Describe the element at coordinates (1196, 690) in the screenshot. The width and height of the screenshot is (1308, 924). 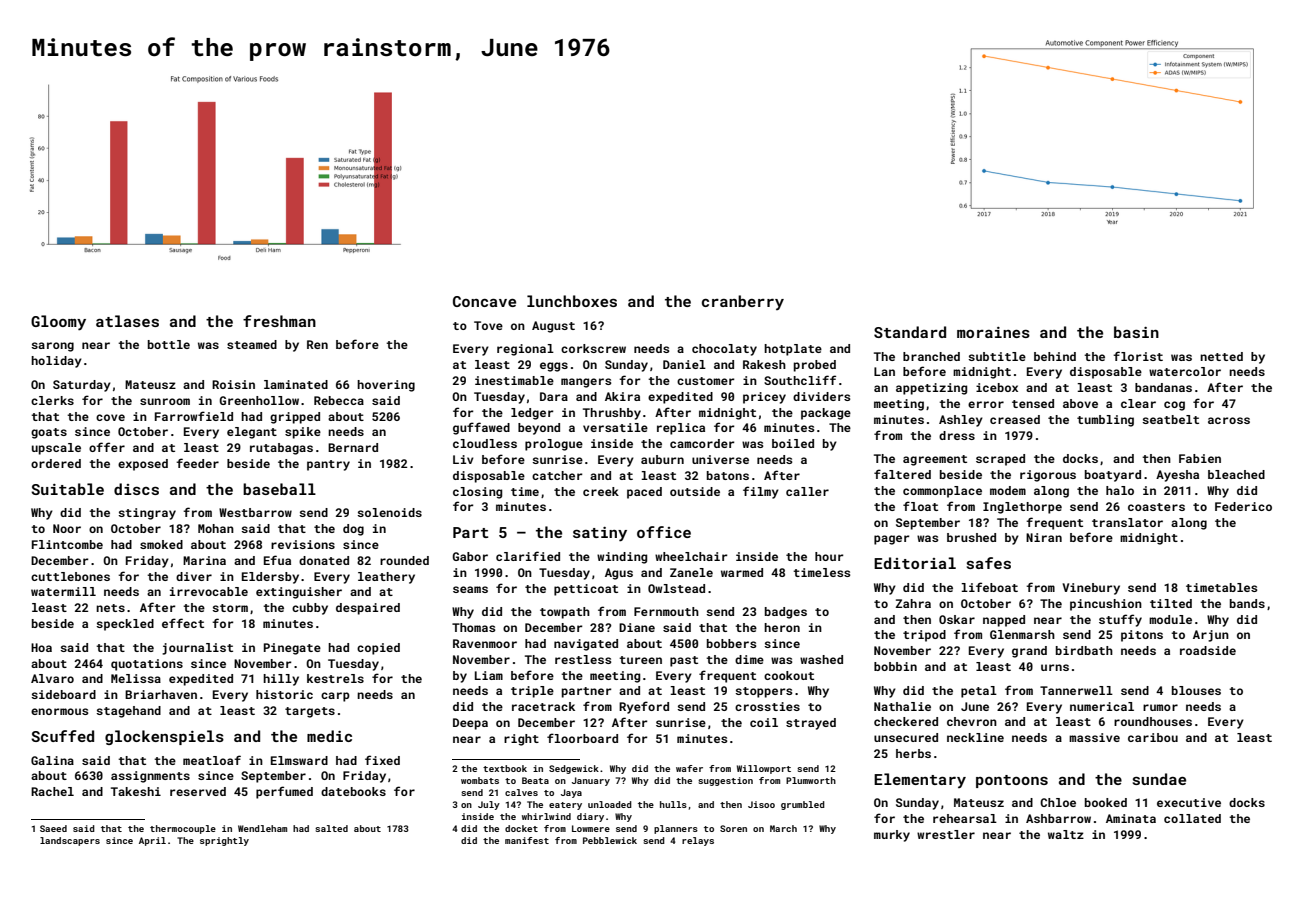
I see `blouses` at that location.
